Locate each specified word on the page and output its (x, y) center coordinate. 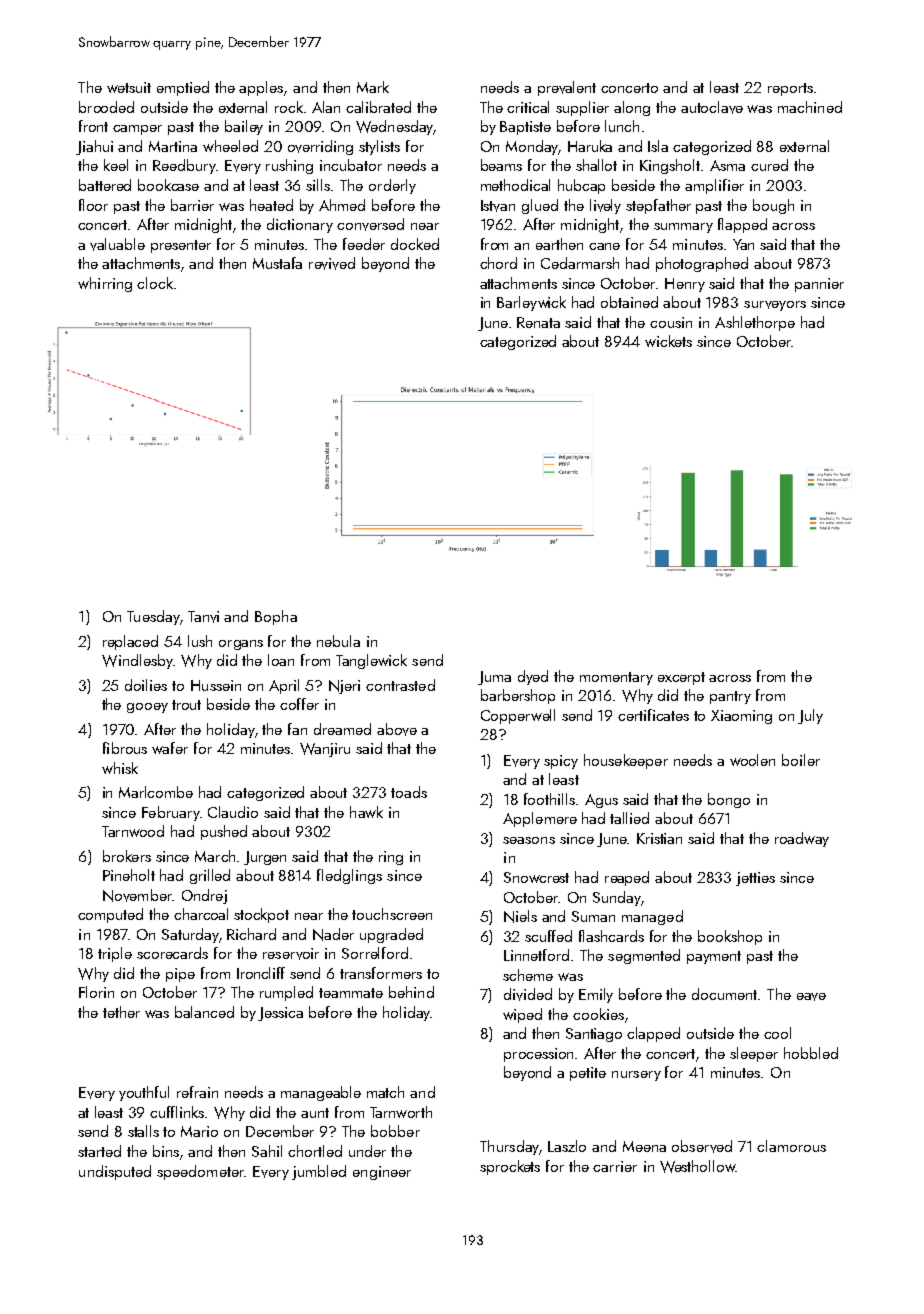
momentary (616, 678)
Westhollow (698, 1166)
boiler (801, 760)
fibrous (125, 748)
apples (261, 88)
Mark (373, 87)
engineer (382, 1173)
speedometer (200, 1172)
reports (790, 89)
